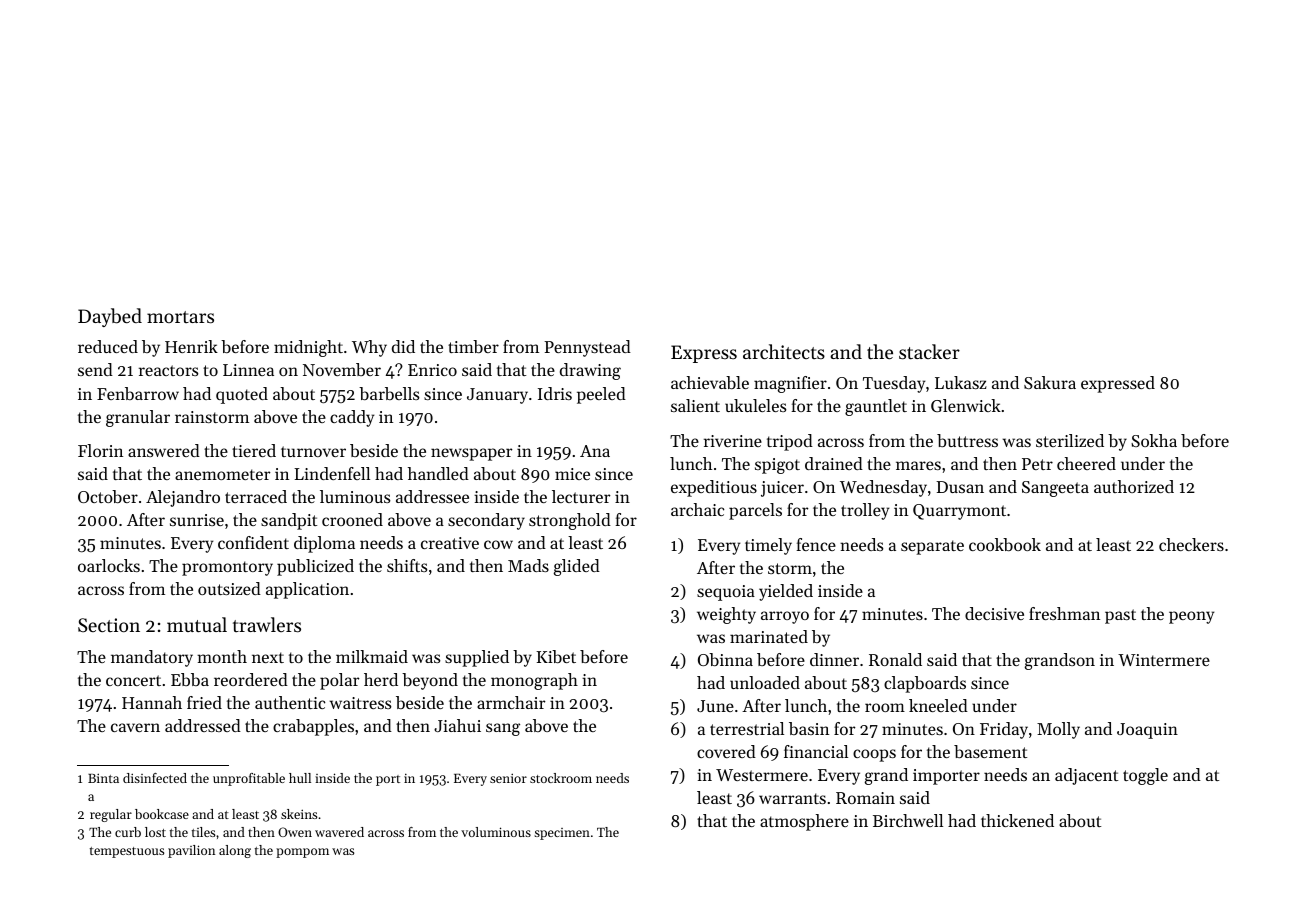  I want to click on Ana, so click(595, 451).
